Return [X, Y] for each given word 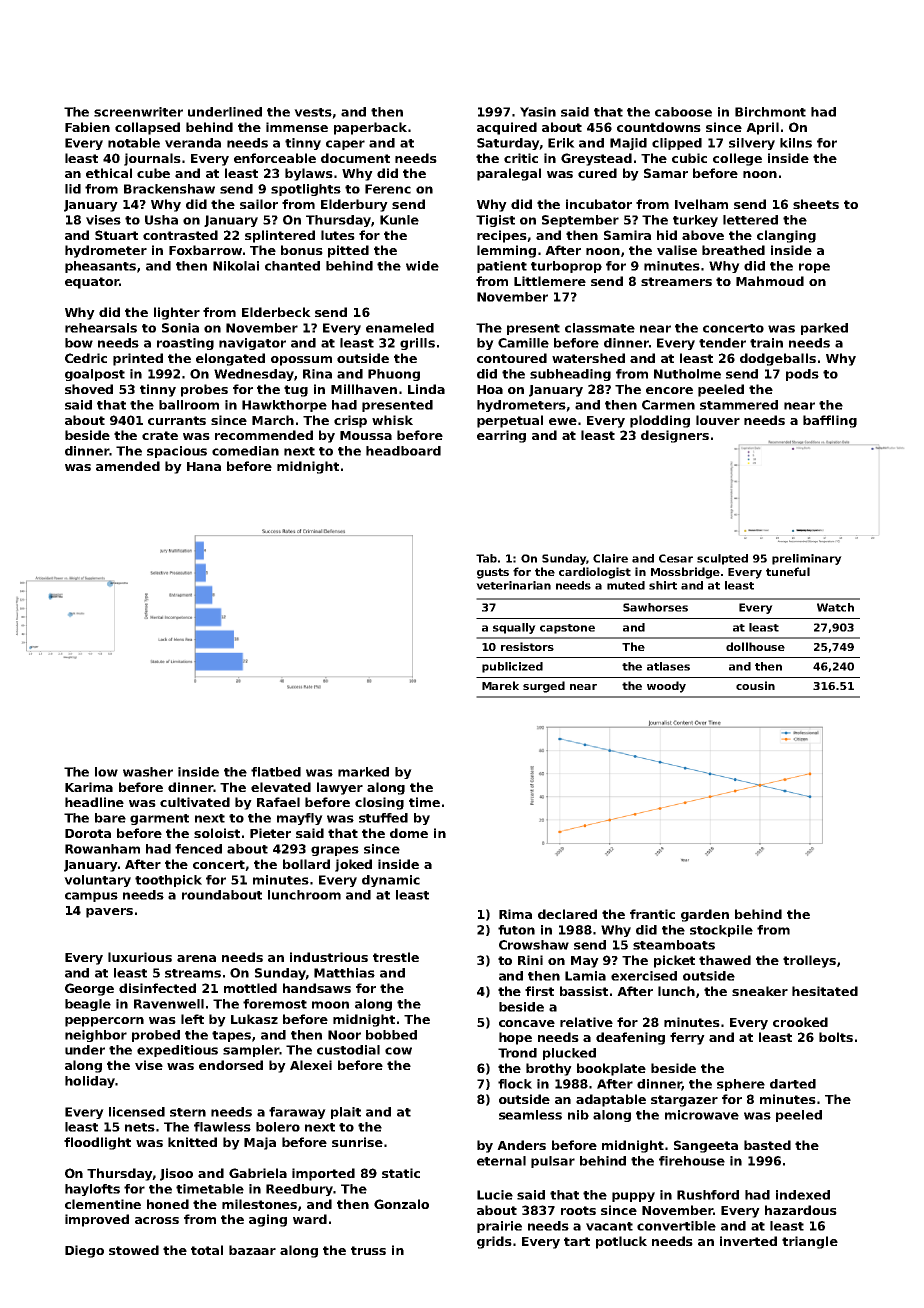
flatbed [276, 772]
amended [128, 466]
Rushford [708, 1195]
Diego [84, 1251]
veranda [193, 143]
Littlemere [550, 281]
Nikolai [236, 266]
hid [667, 235]
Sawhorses [655, 607]
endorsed [231, 1065]
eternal [501, 1161]
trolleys [809, 961]
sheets [816, 204]
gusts [493, 573]
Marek [500, 685]
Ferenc [388, 189]
